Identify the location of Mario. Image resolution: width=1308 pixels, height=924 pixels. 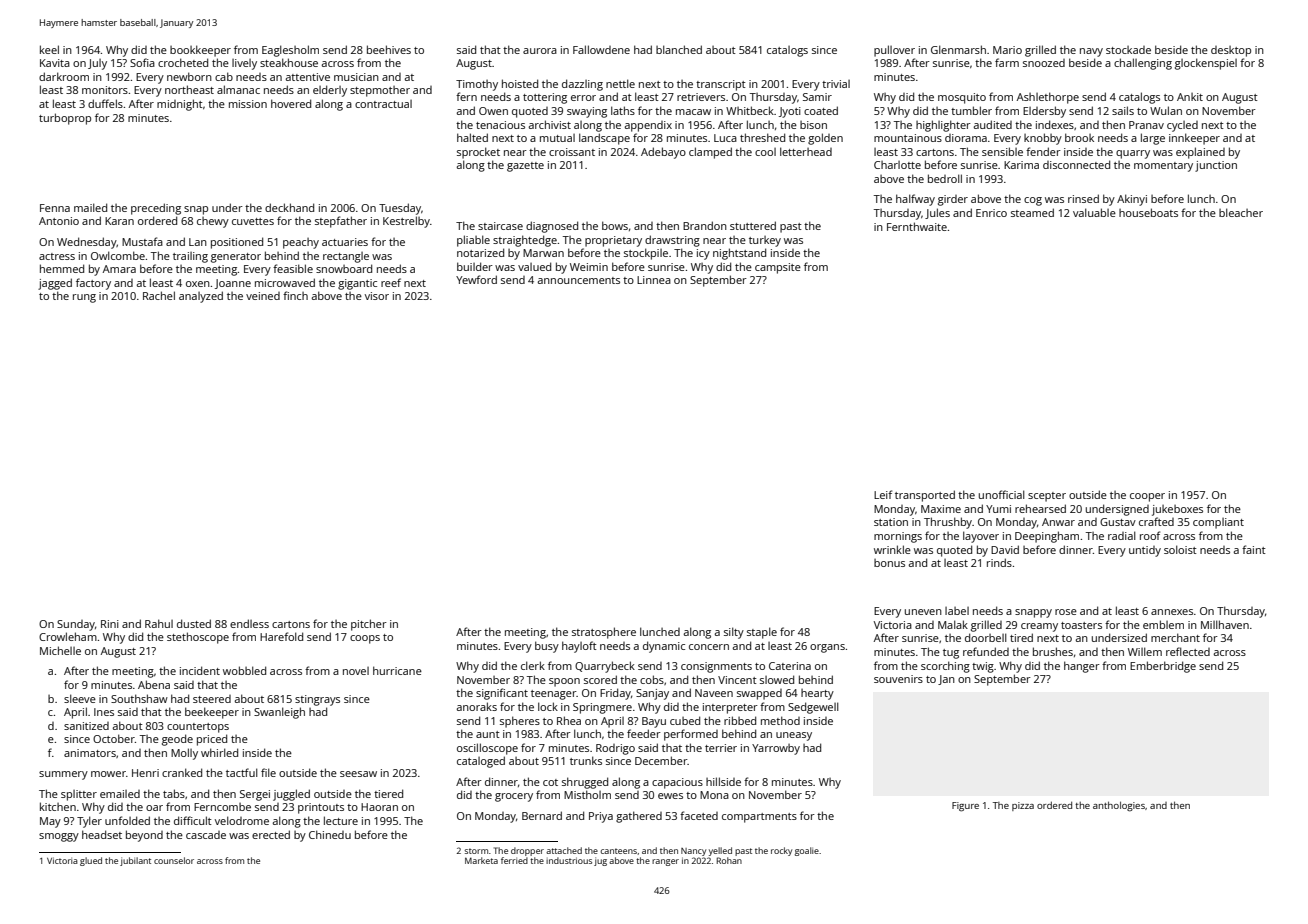
(1007, 50).
